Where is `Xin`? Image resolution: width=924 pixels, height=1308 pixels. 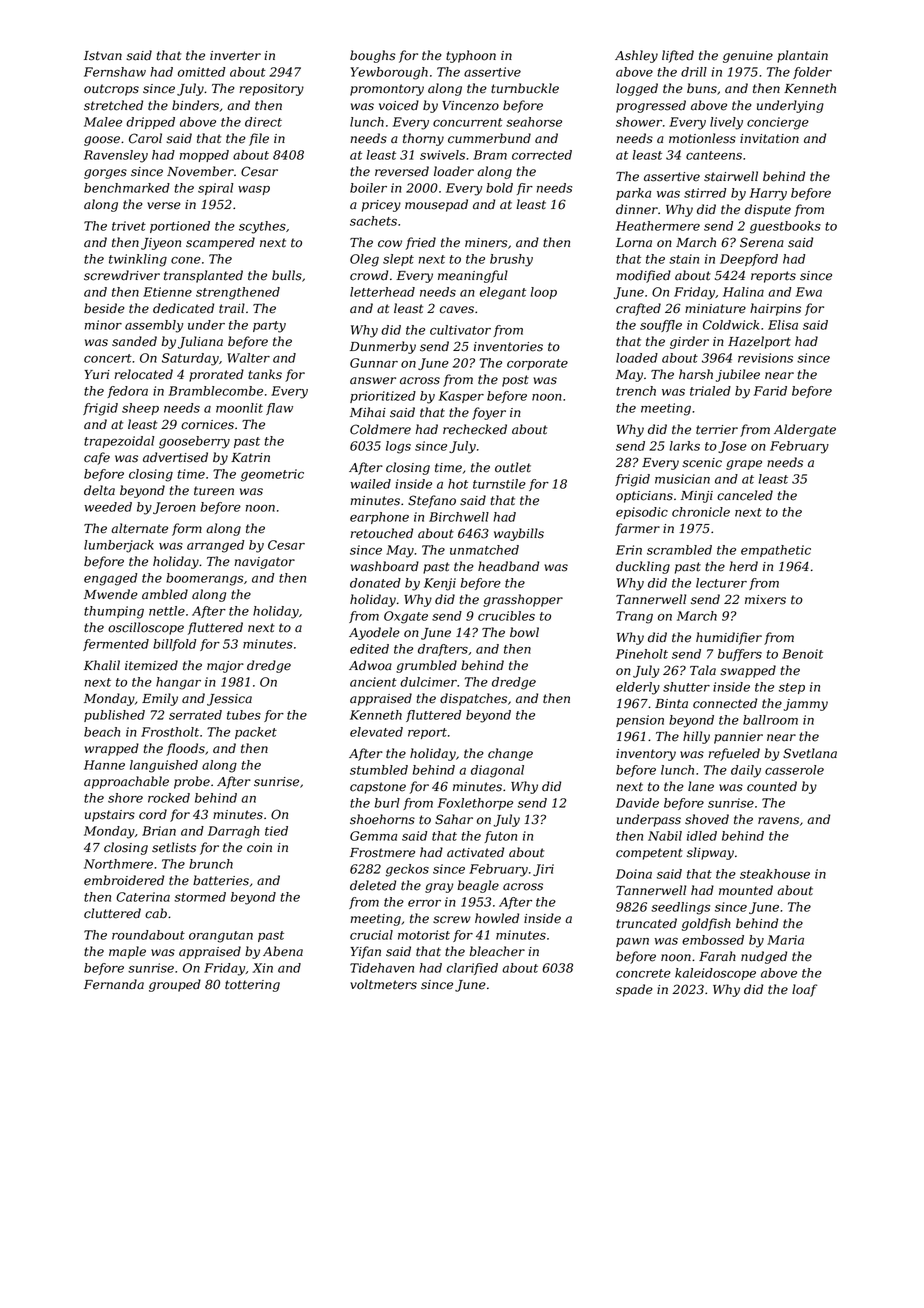 Xin is located at coordinates (262, 968).
